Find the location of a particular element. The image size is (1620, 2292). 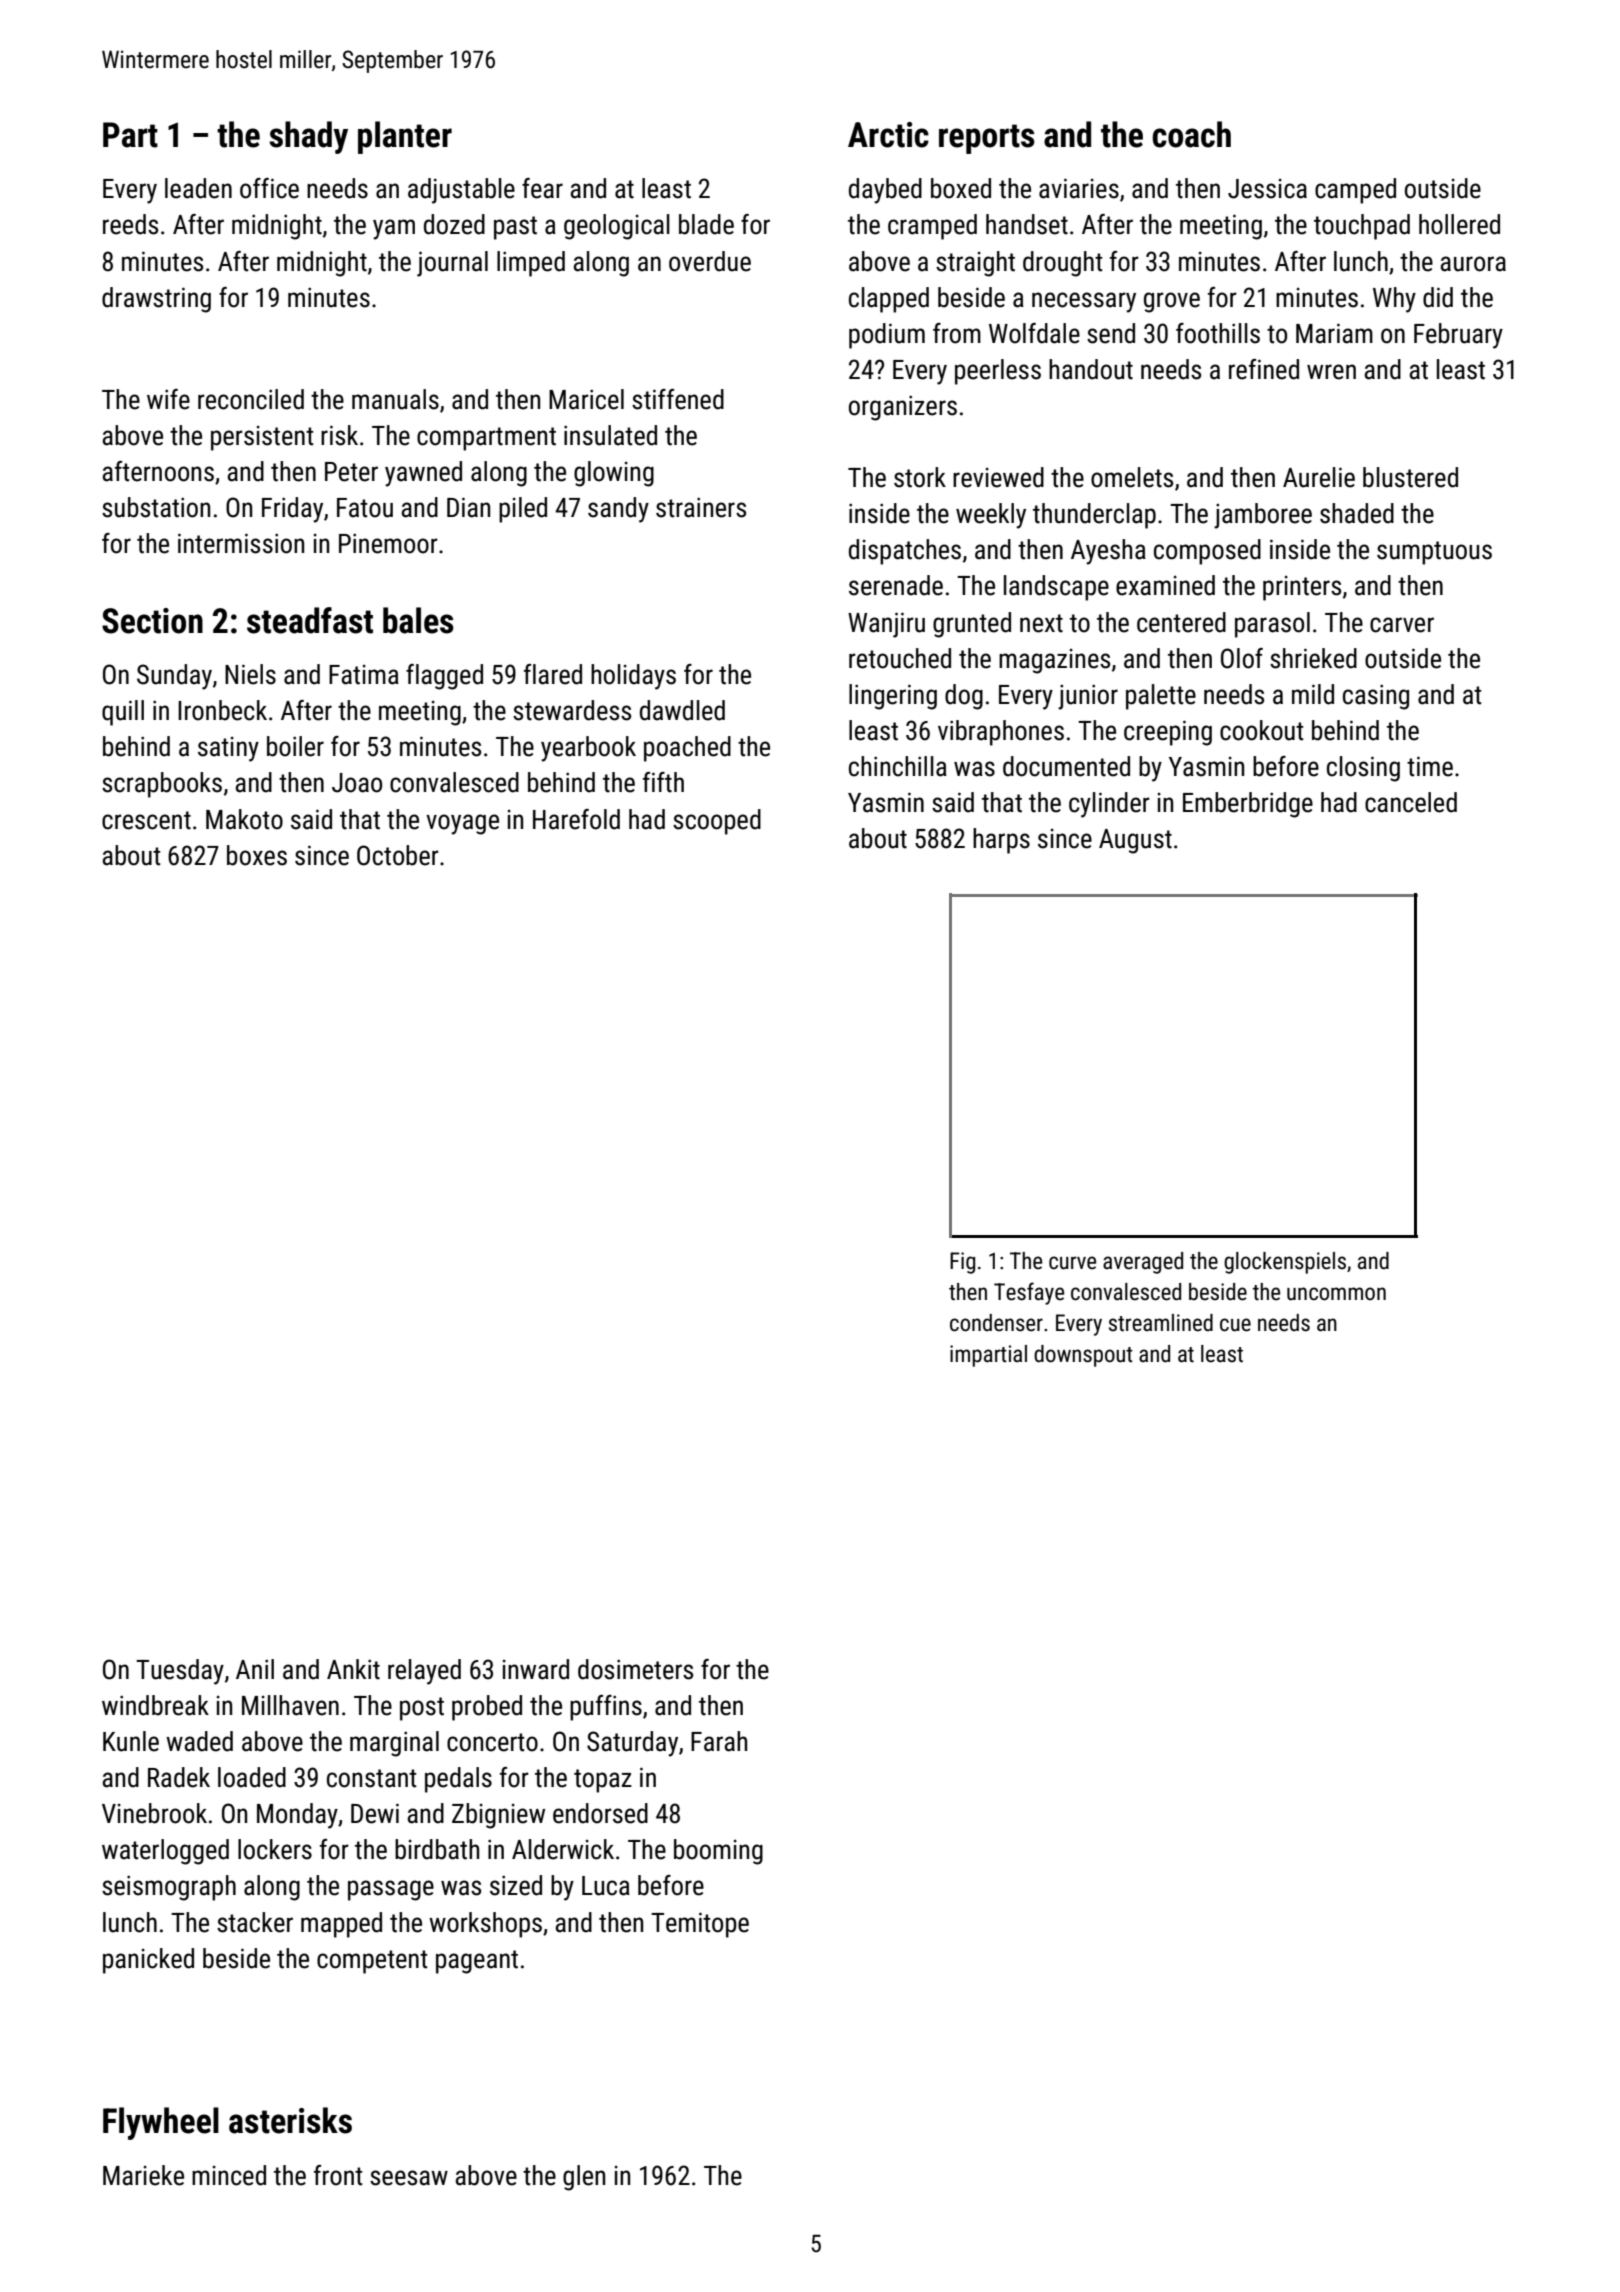

touchpad is located at coordinates (1362, 227).
